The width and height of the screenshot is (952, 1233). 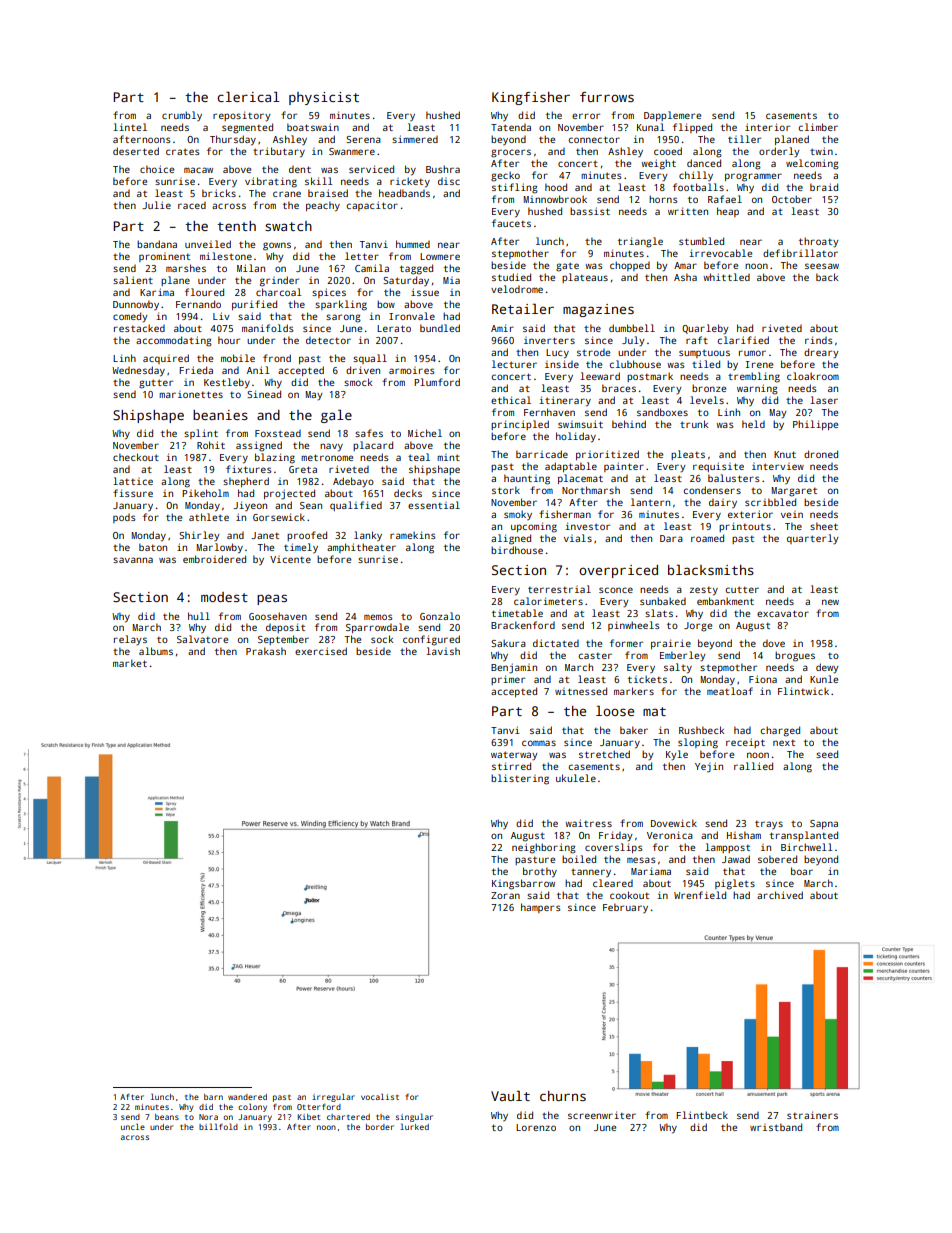 What do you see at coordinates (249, 469) in the screenshot?
I see `fixtures` at bounding box center [249, 469].
